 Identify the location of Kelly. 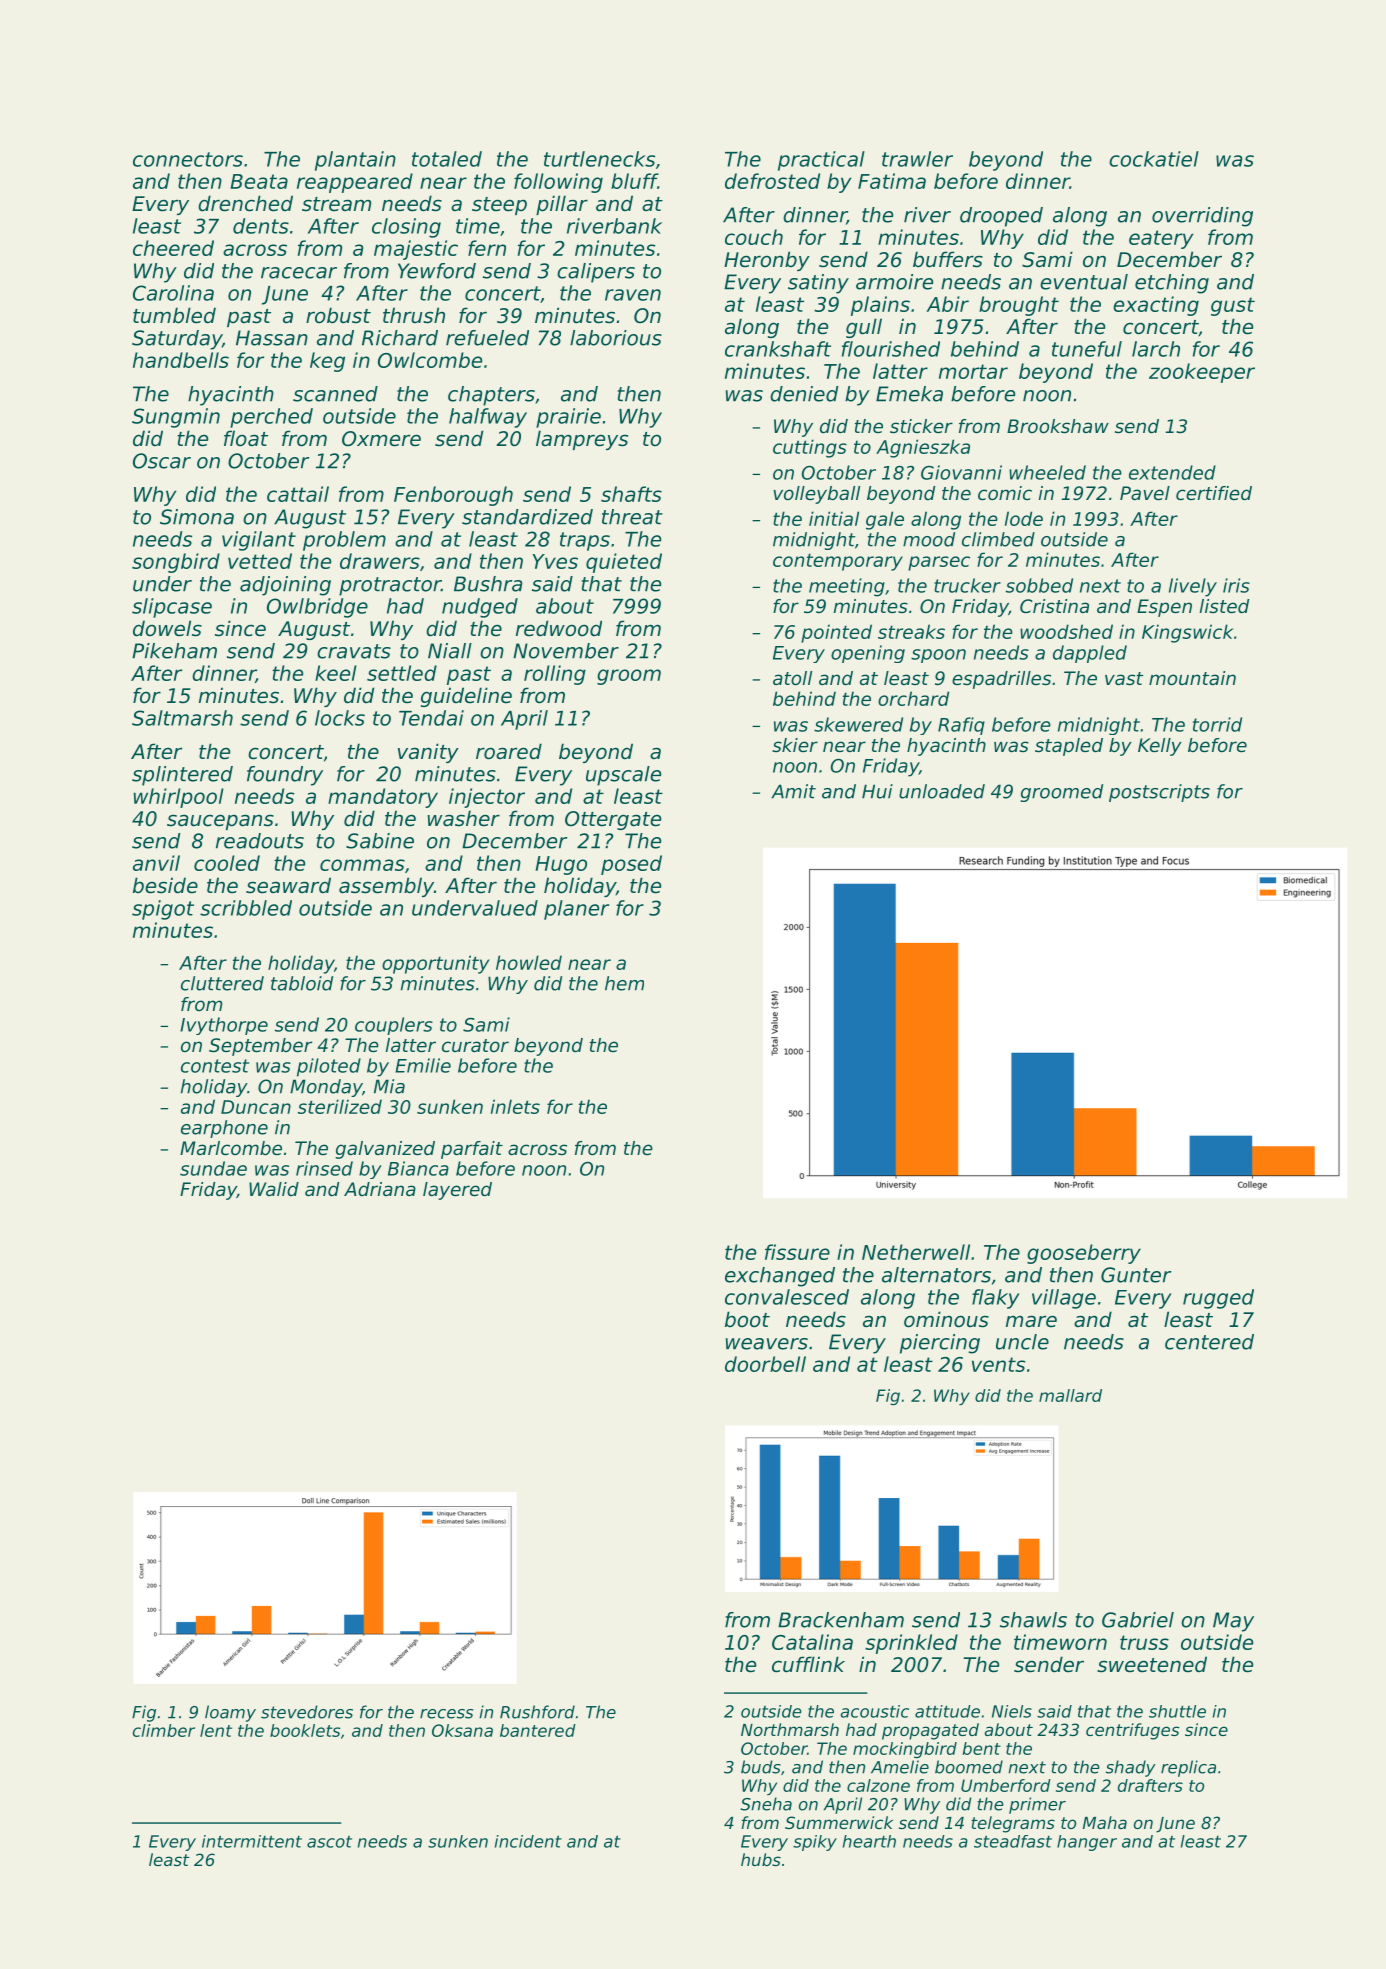
(1160, 747).
